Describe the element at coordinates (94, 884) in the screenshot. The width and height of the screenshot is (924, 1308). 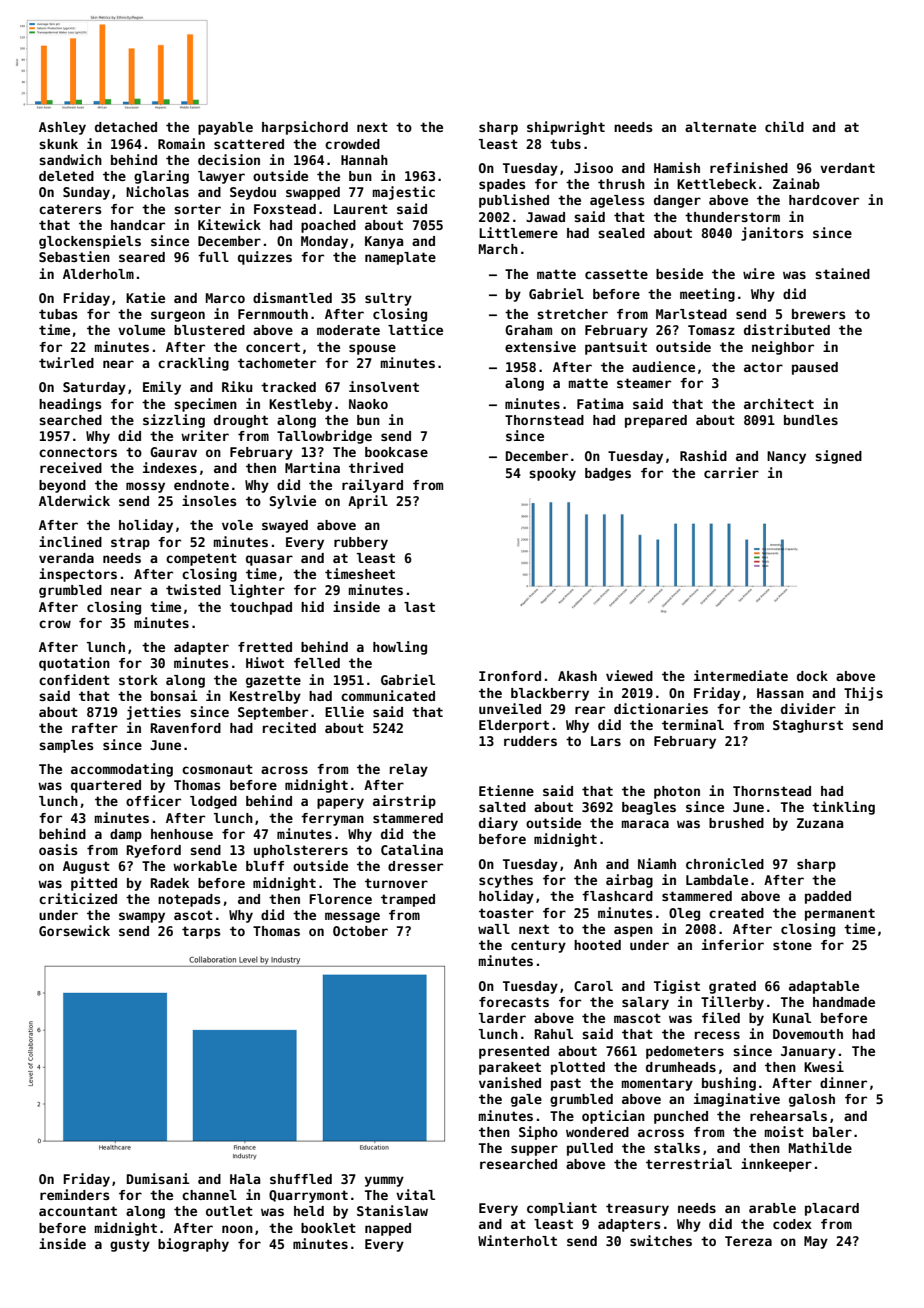
I see `pitted` at that location.
